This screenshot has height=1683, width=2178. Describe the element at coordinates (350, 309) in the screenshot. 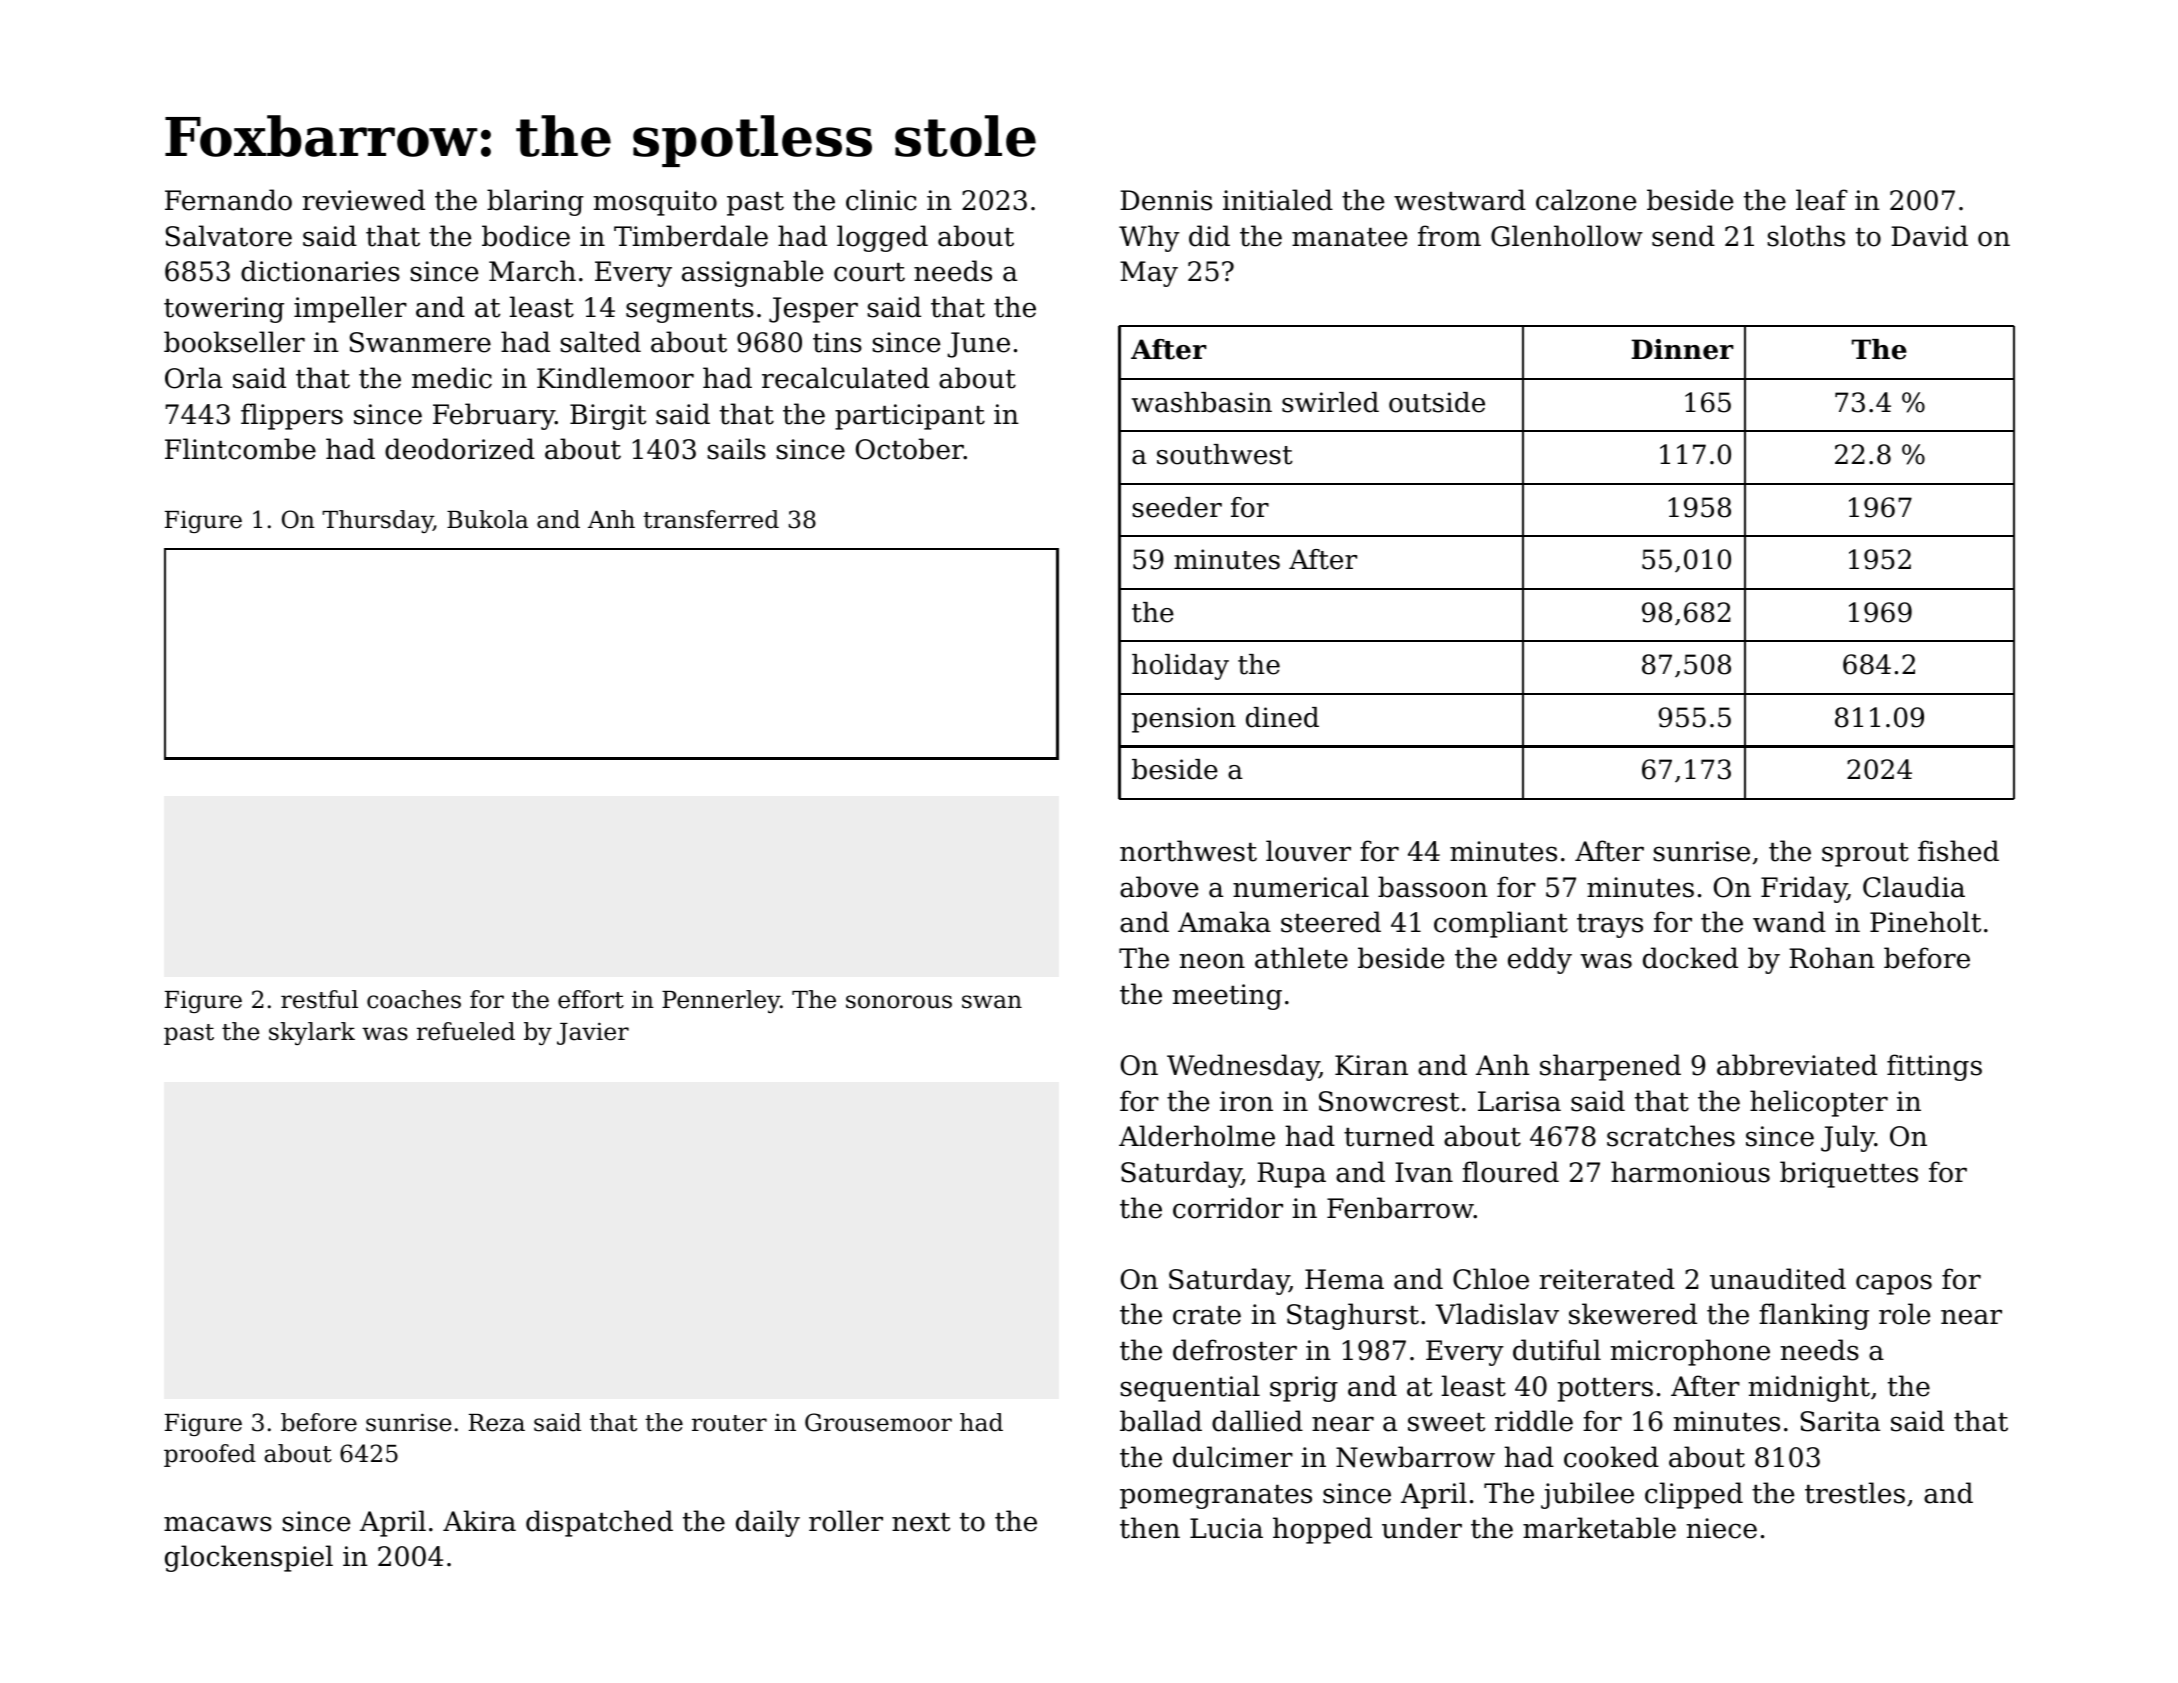

I see `impeller` at that location.
